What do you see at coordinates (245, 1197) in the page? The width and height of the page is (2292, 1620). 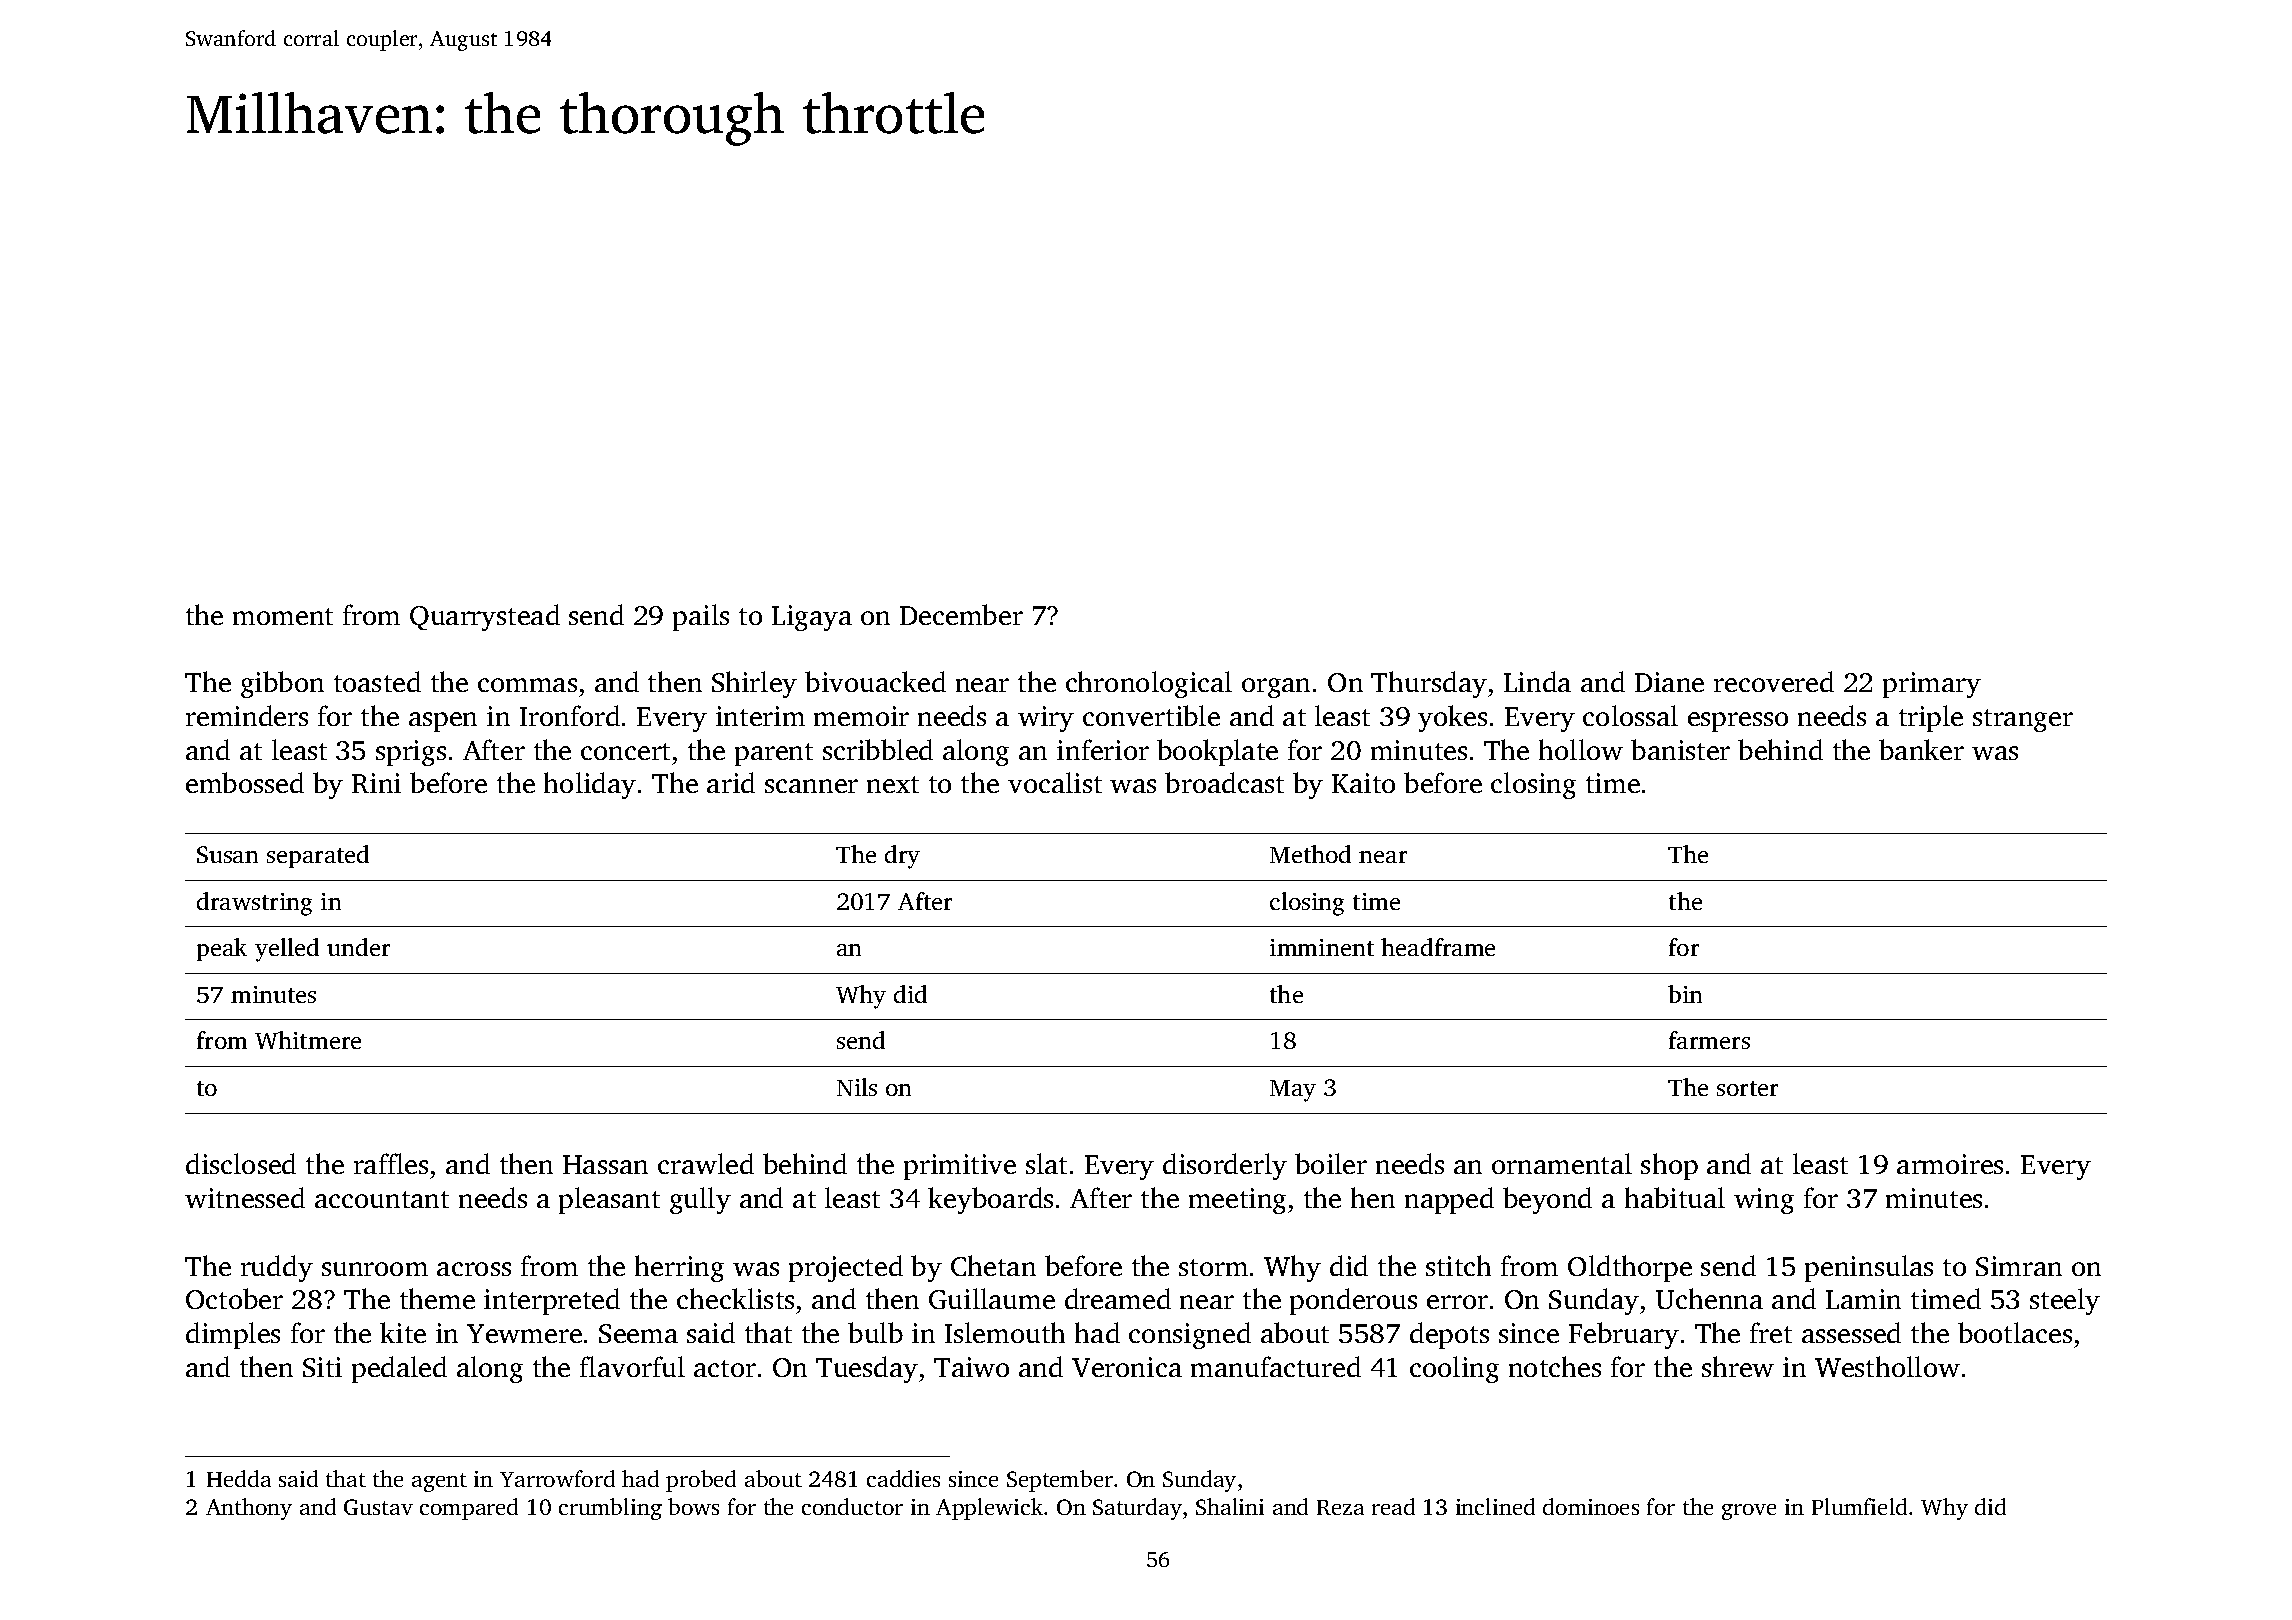 I see `witnessed` at bounding box center [245, 1197].
